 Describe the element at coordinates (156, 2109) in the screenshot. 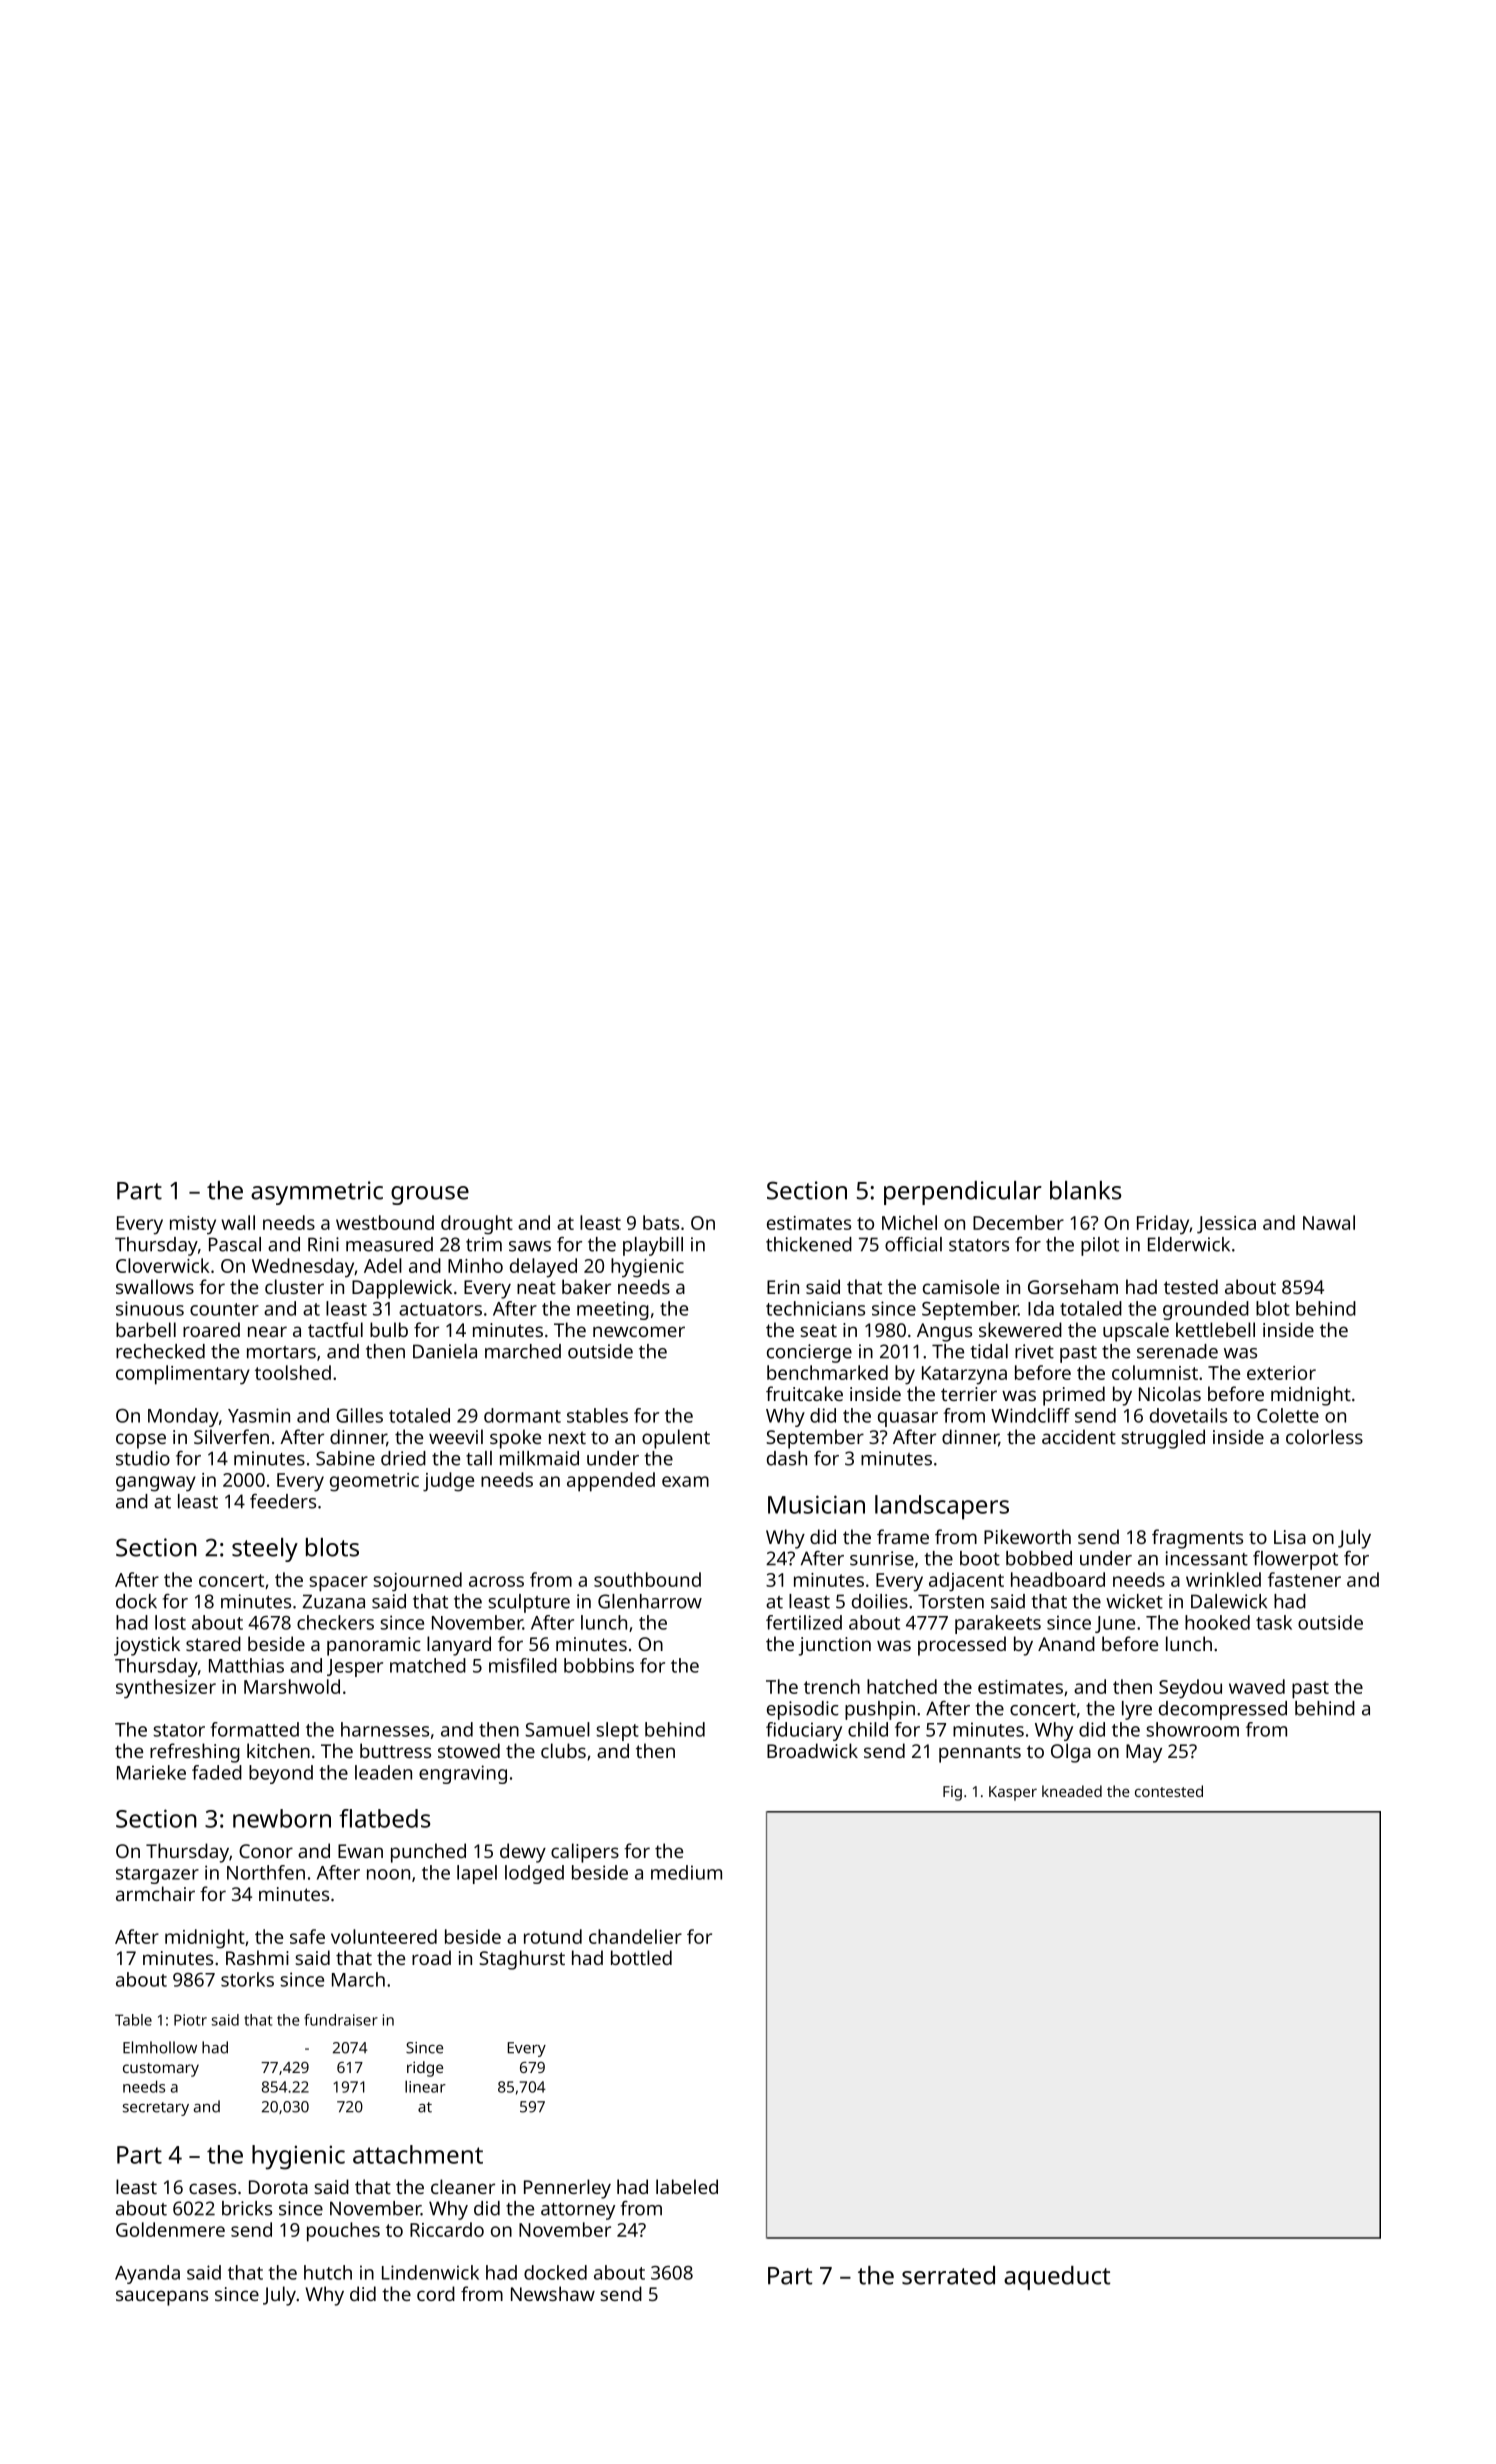

I see `secretary` at that location.
